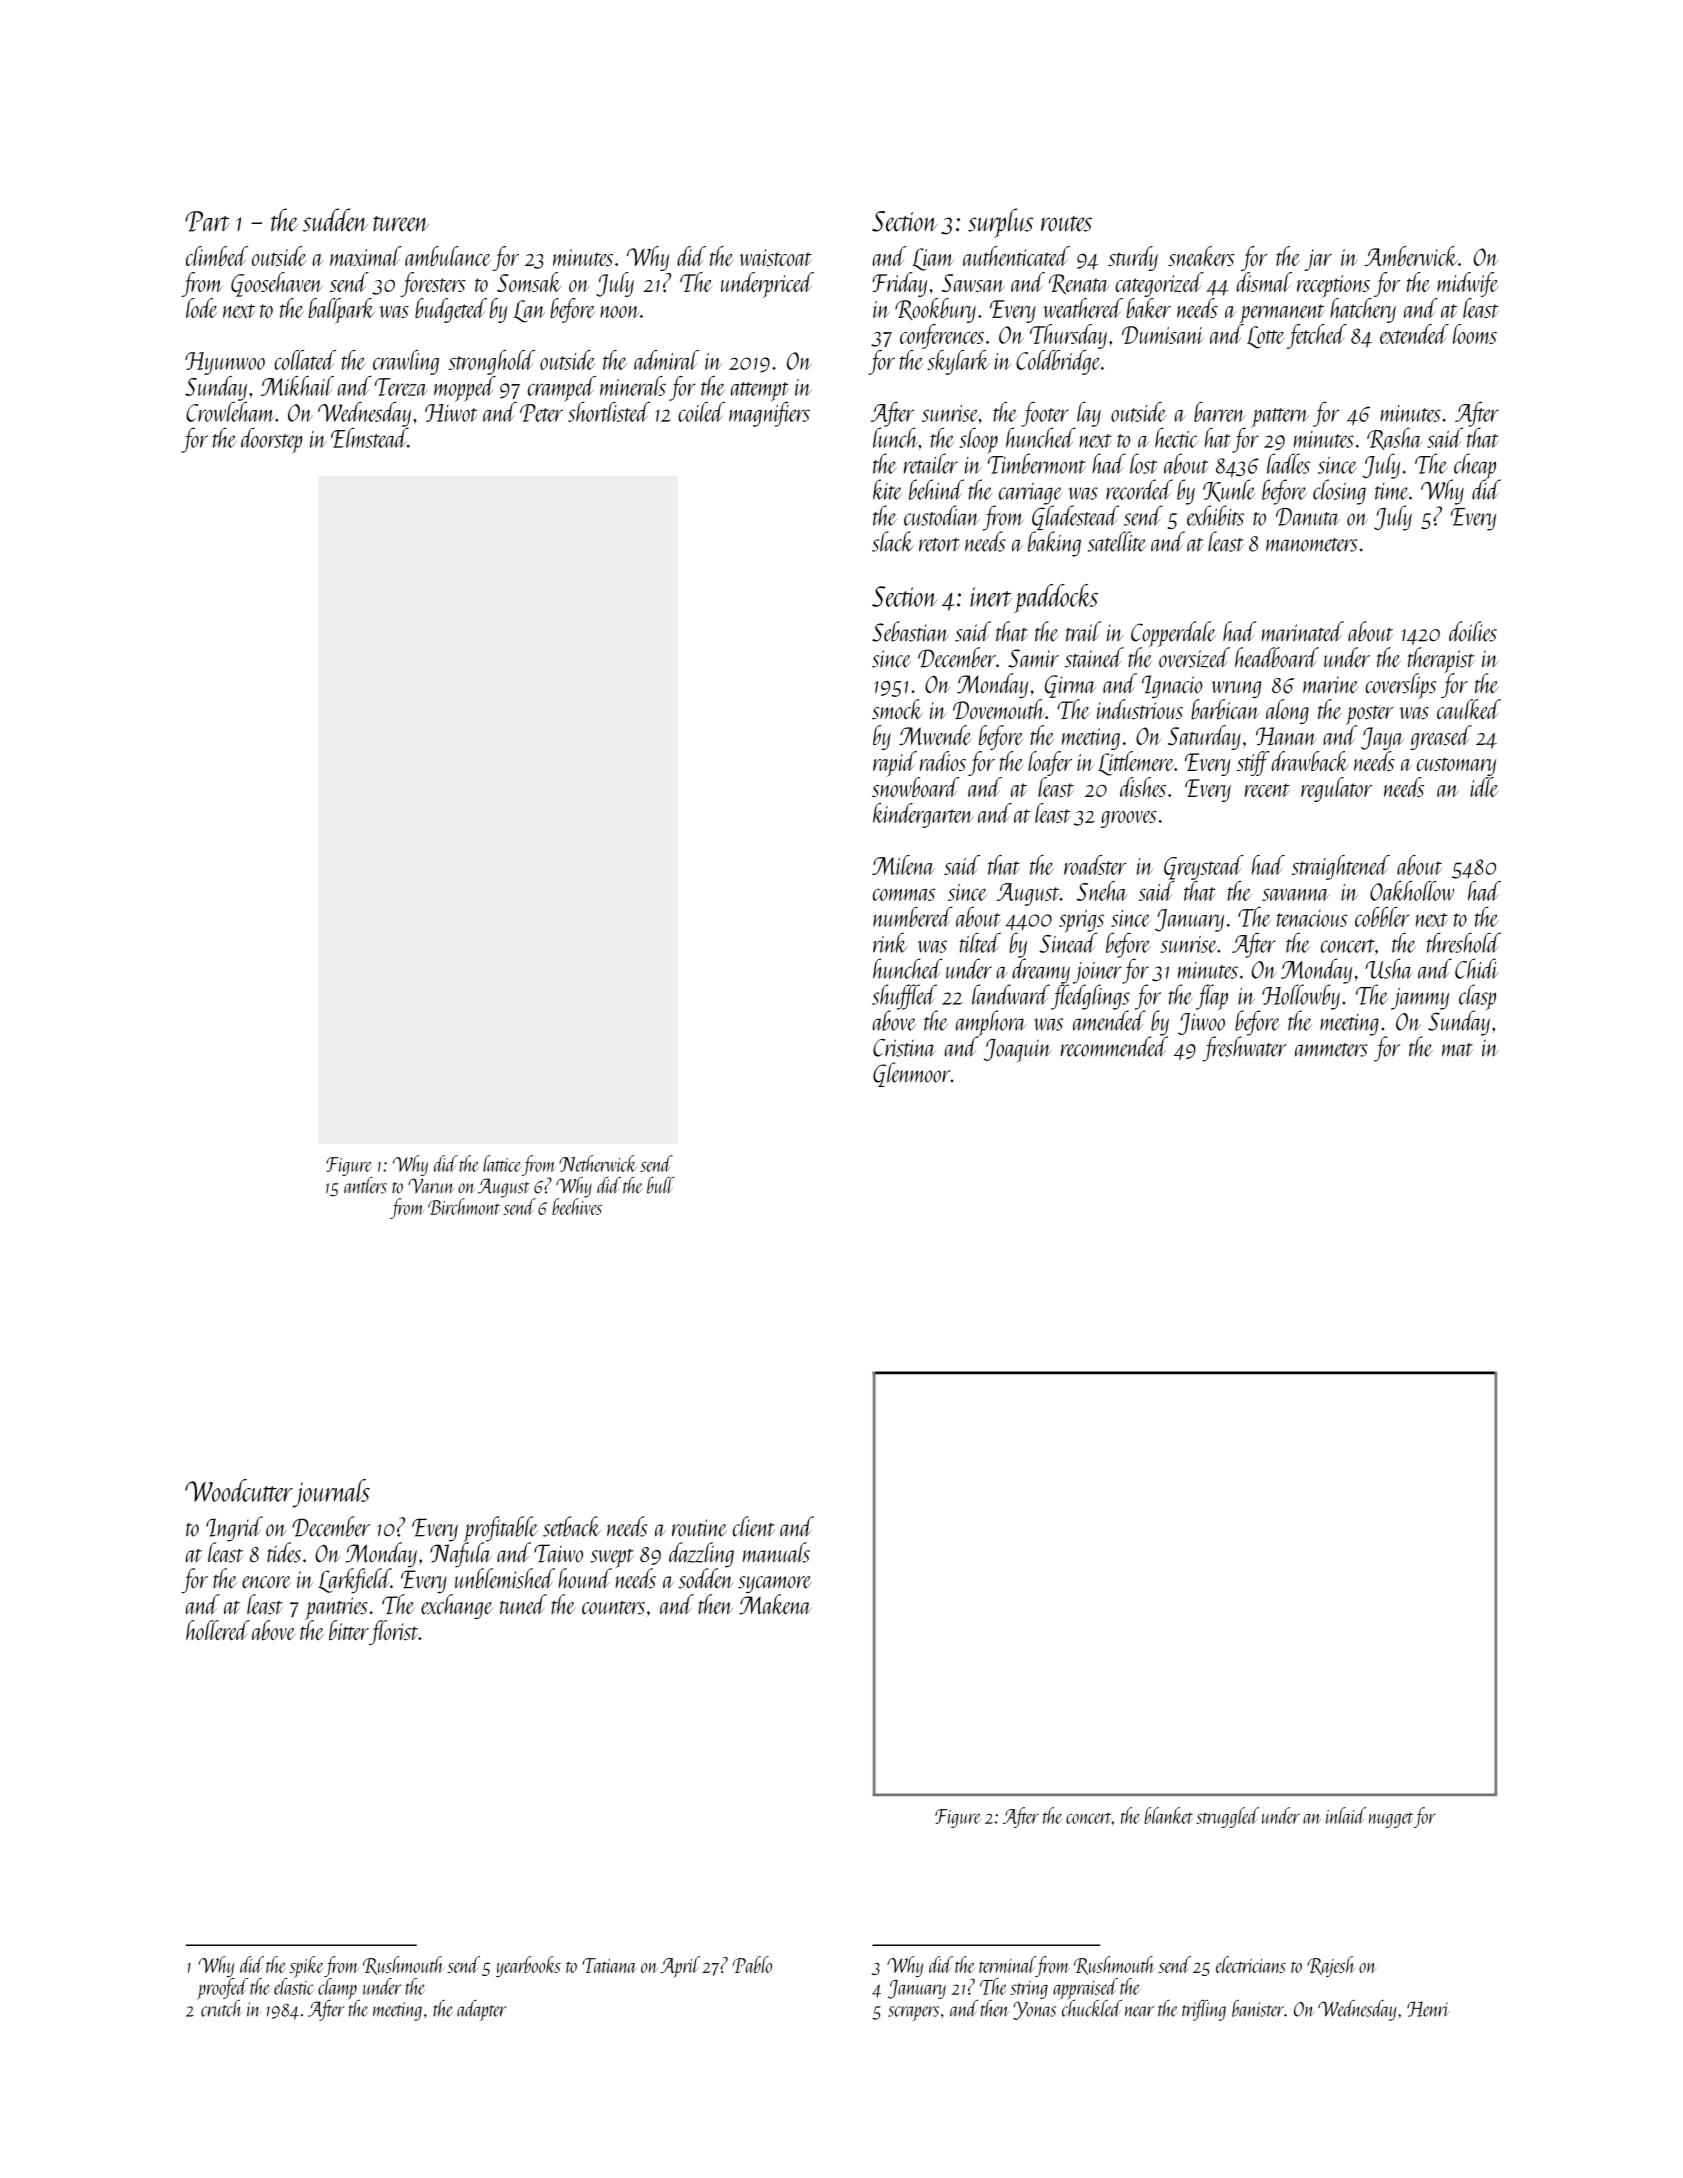  Describe the element at coordinates (1034, 2010) in the screenshot. I see `Yonas` at that location.
